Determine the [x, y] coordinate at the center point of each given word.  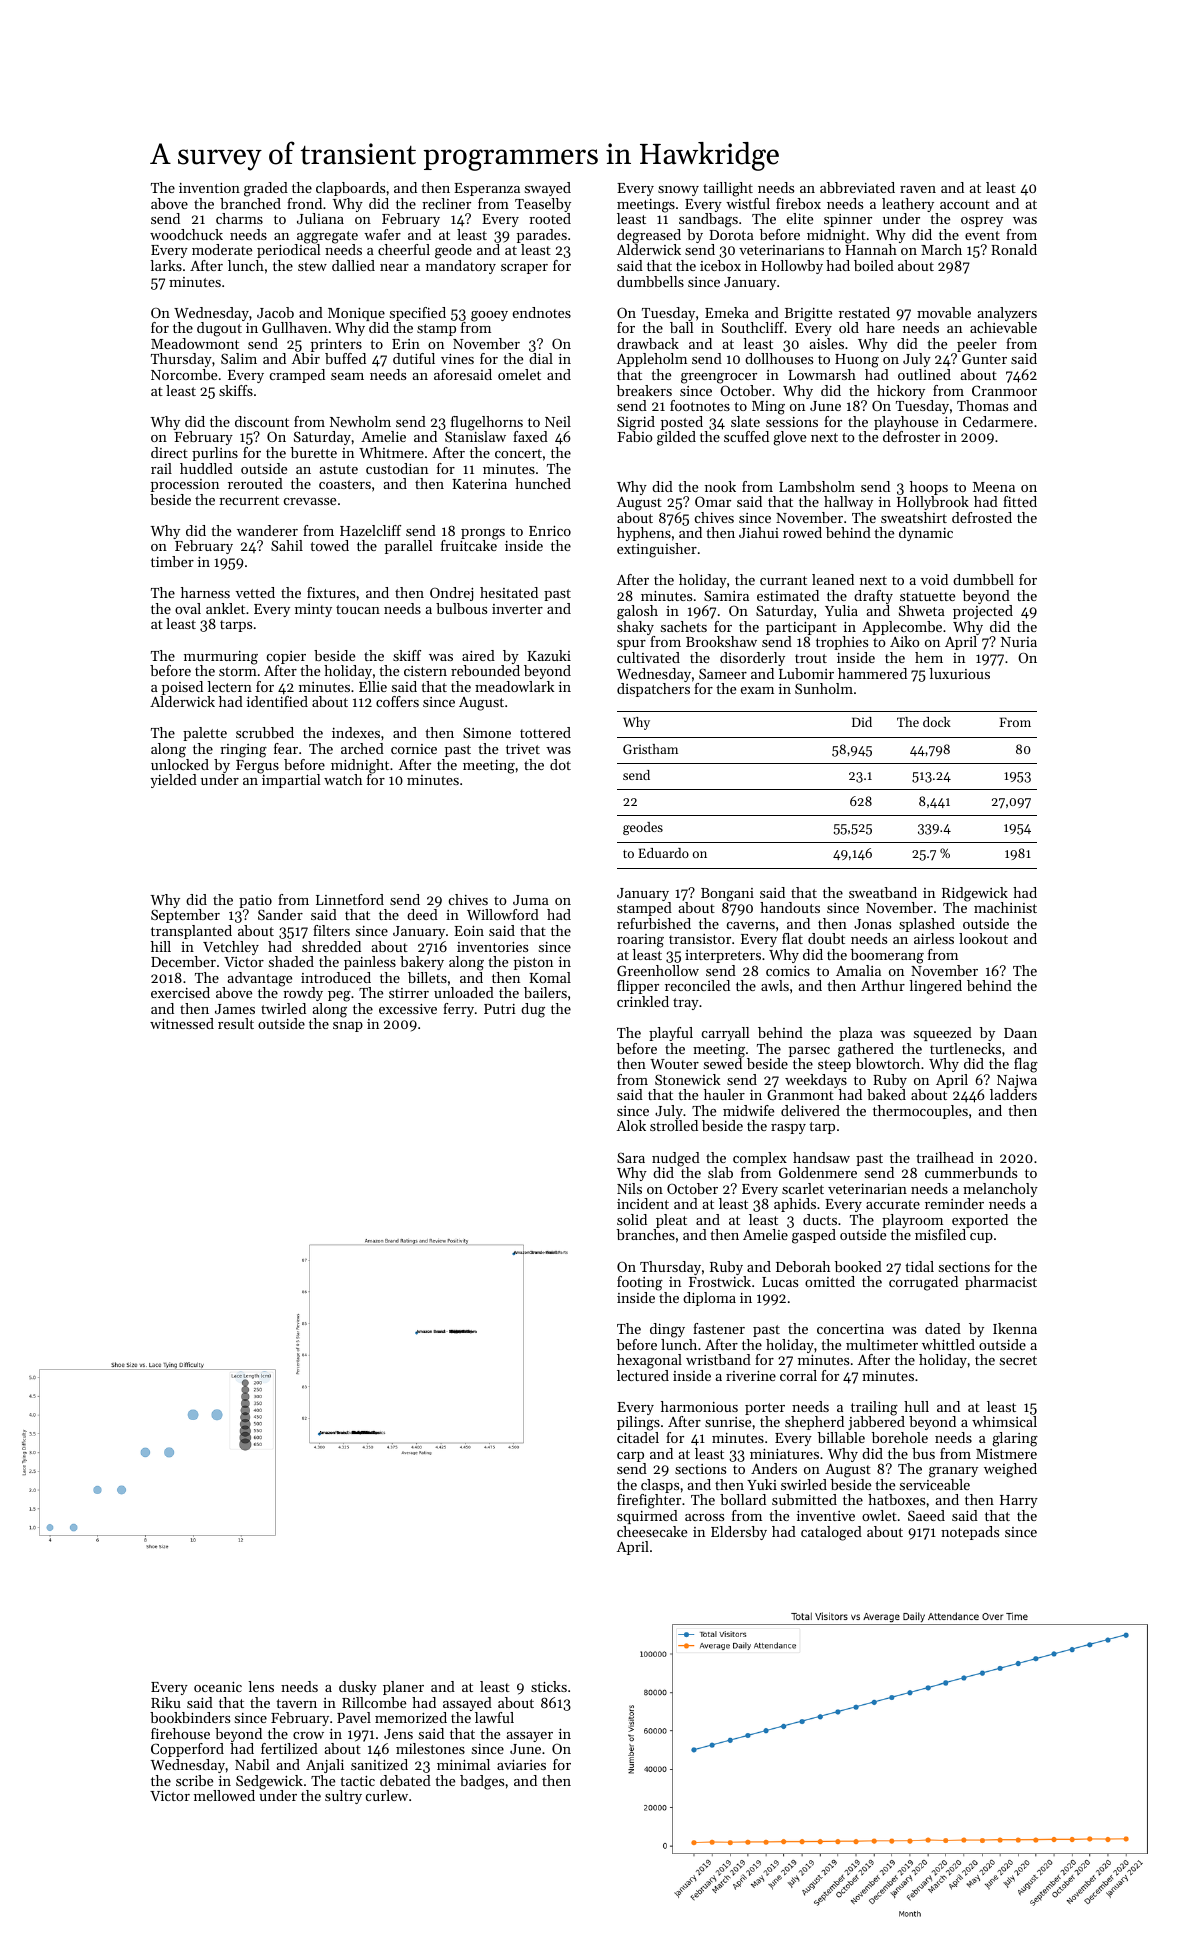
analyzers [1007, 314]
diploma [709, 1299]
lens [261, 1686]
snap [348, 1027]
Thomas [982, 405]
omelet [519, 374]
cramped [297, 376]
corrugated [923, 1283]
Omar [713, 502]
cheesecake [652, 1531]
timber [172, 561]
